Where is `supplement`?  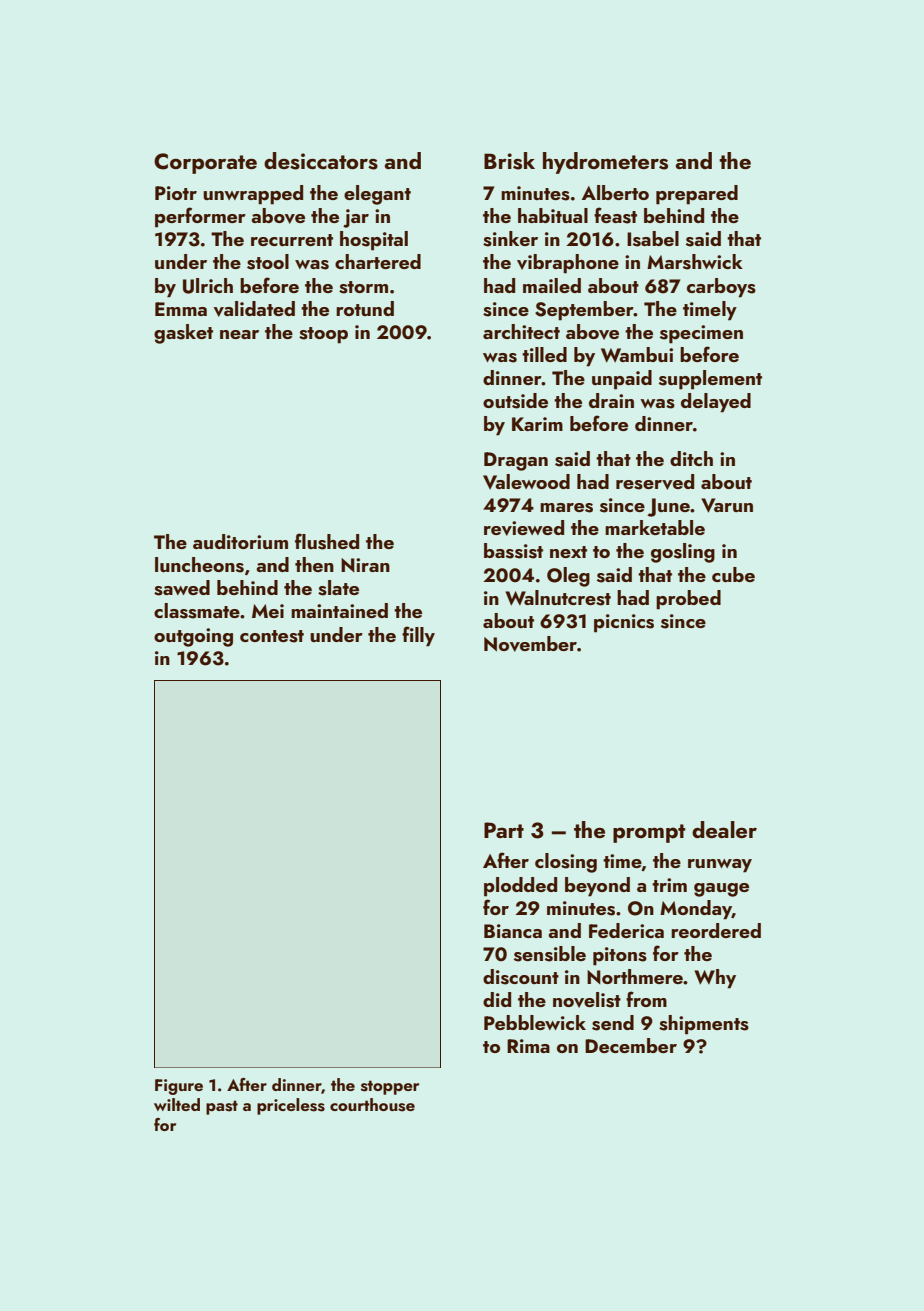
supplement is located at coordinates (710, 380).
